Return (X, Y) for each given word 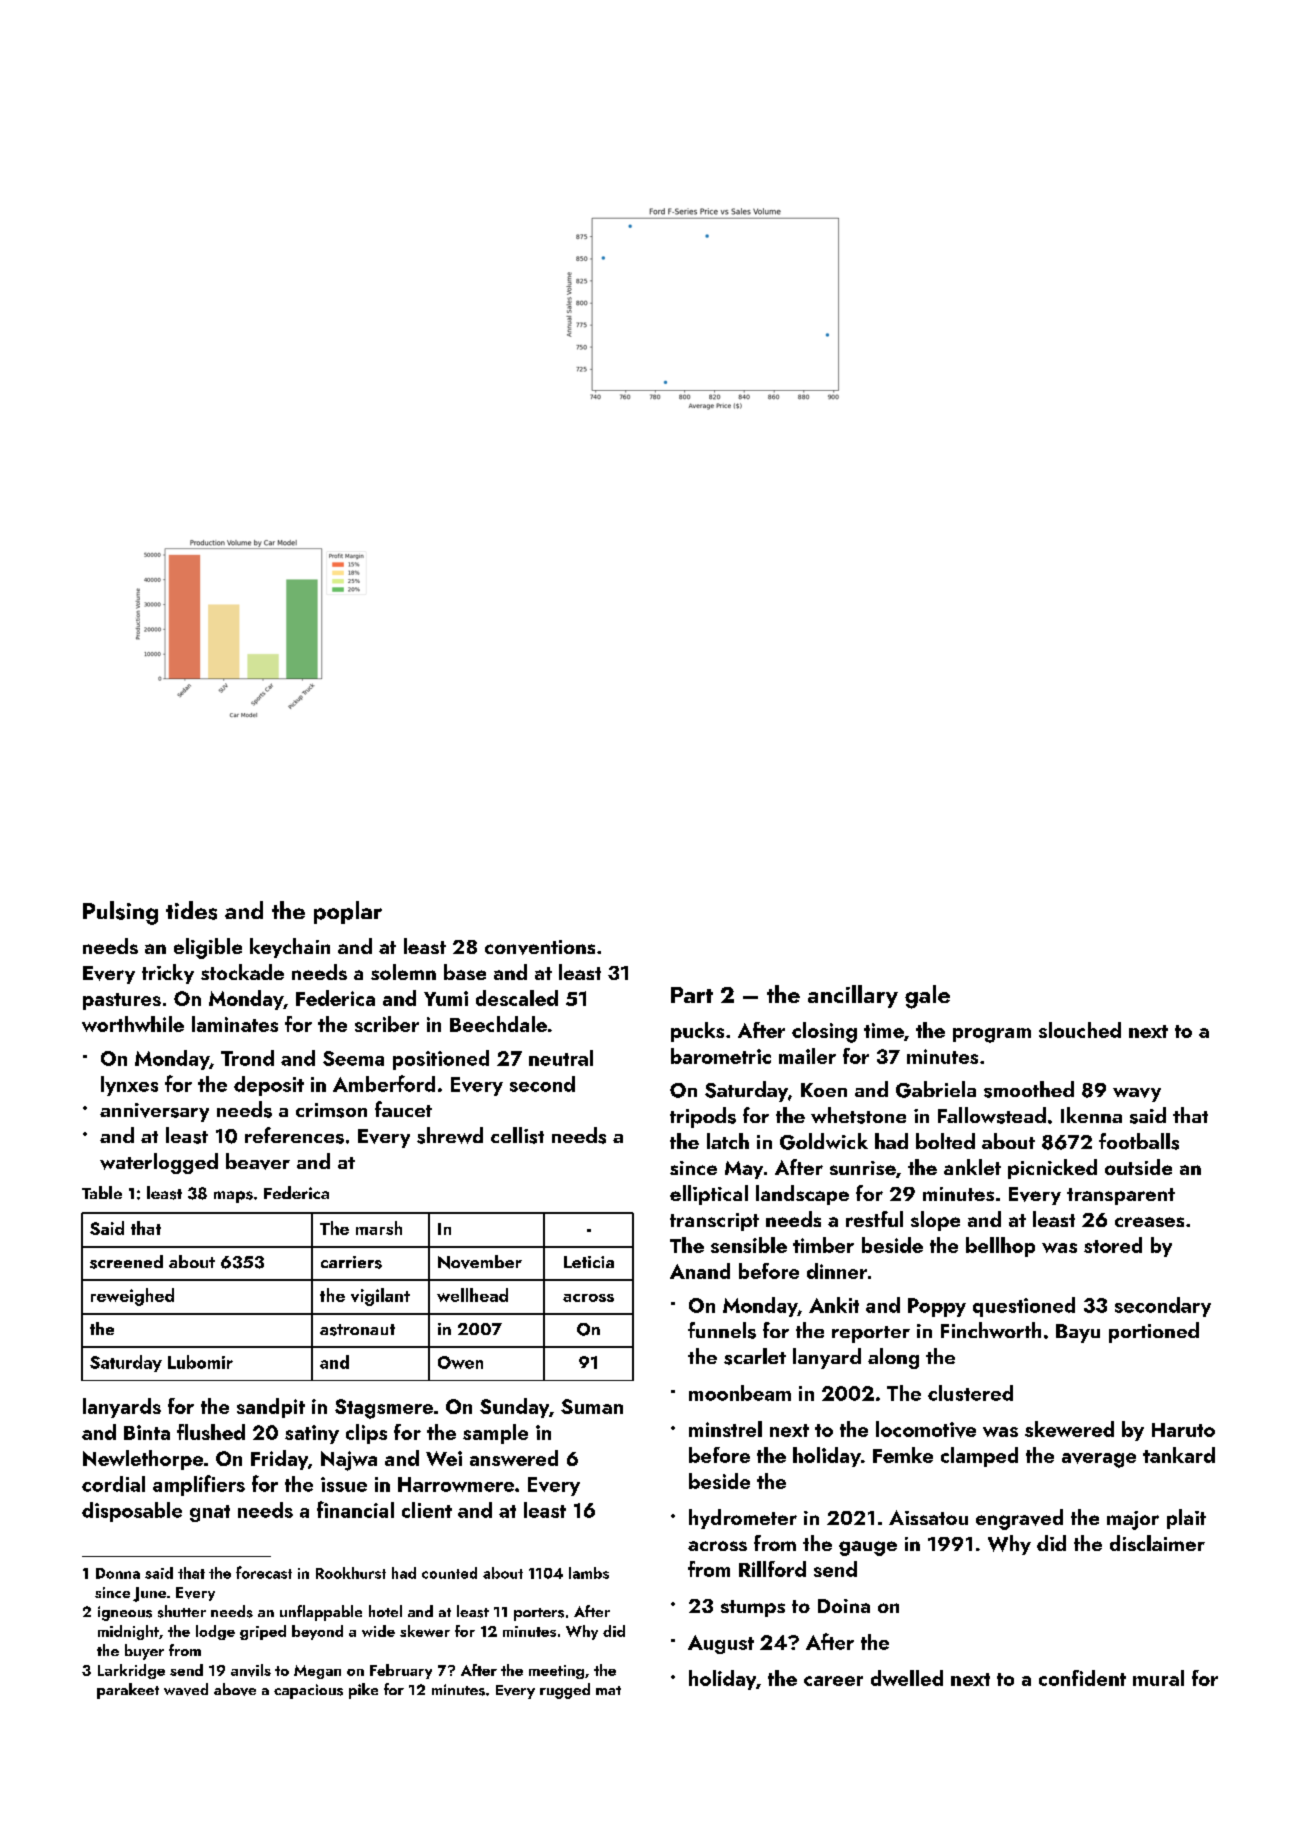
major (1133, 1520)
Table (102, 1192)
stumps (753, 1608)
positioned (441, 1060)
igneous (125, 1613)
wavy (1137, 1095)
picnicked (1052, 1169)
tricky (168, 974)
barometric (721, 1056)
